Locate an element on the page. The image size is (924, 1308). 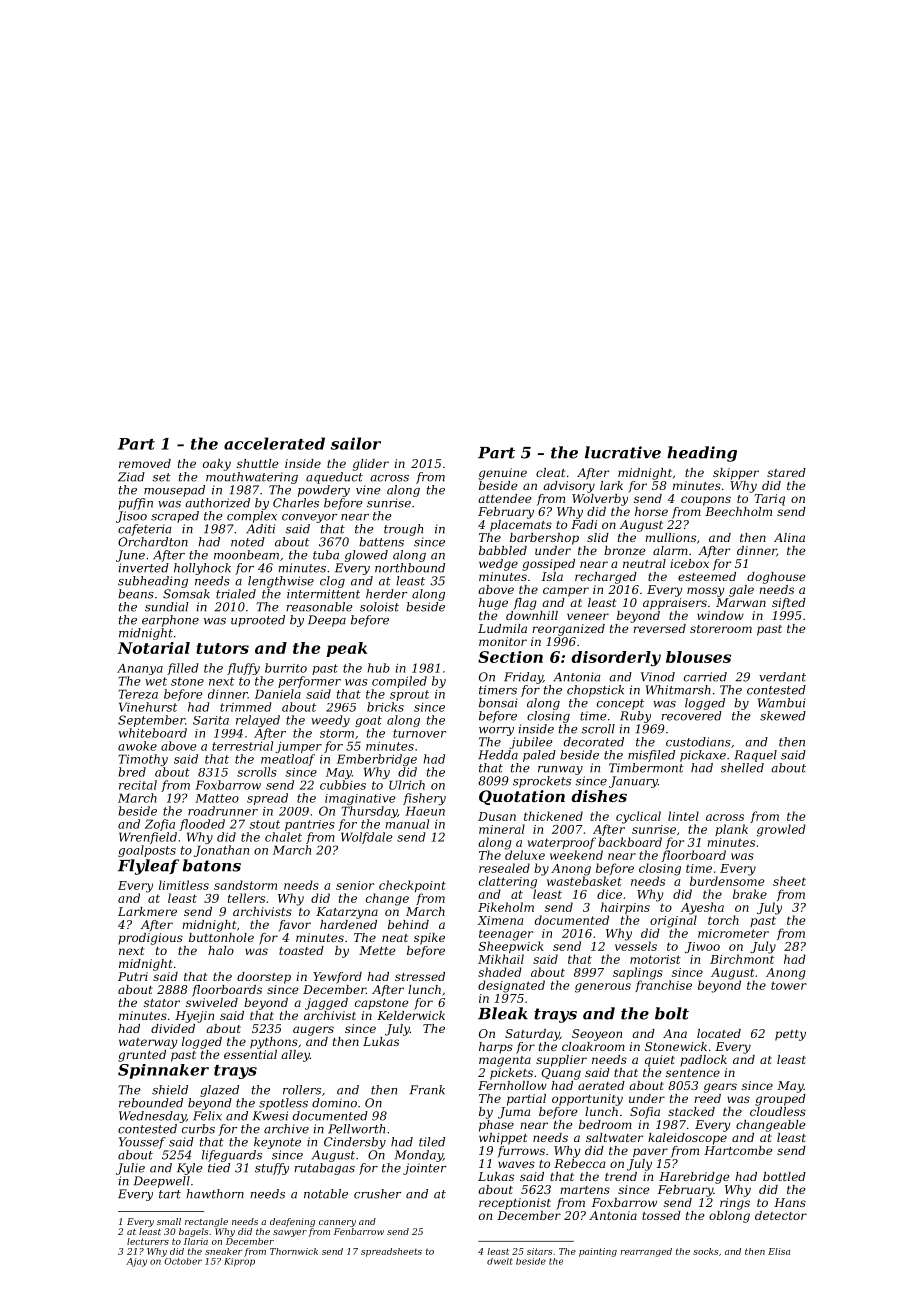
sailor is located at coordinates (356, 443).
